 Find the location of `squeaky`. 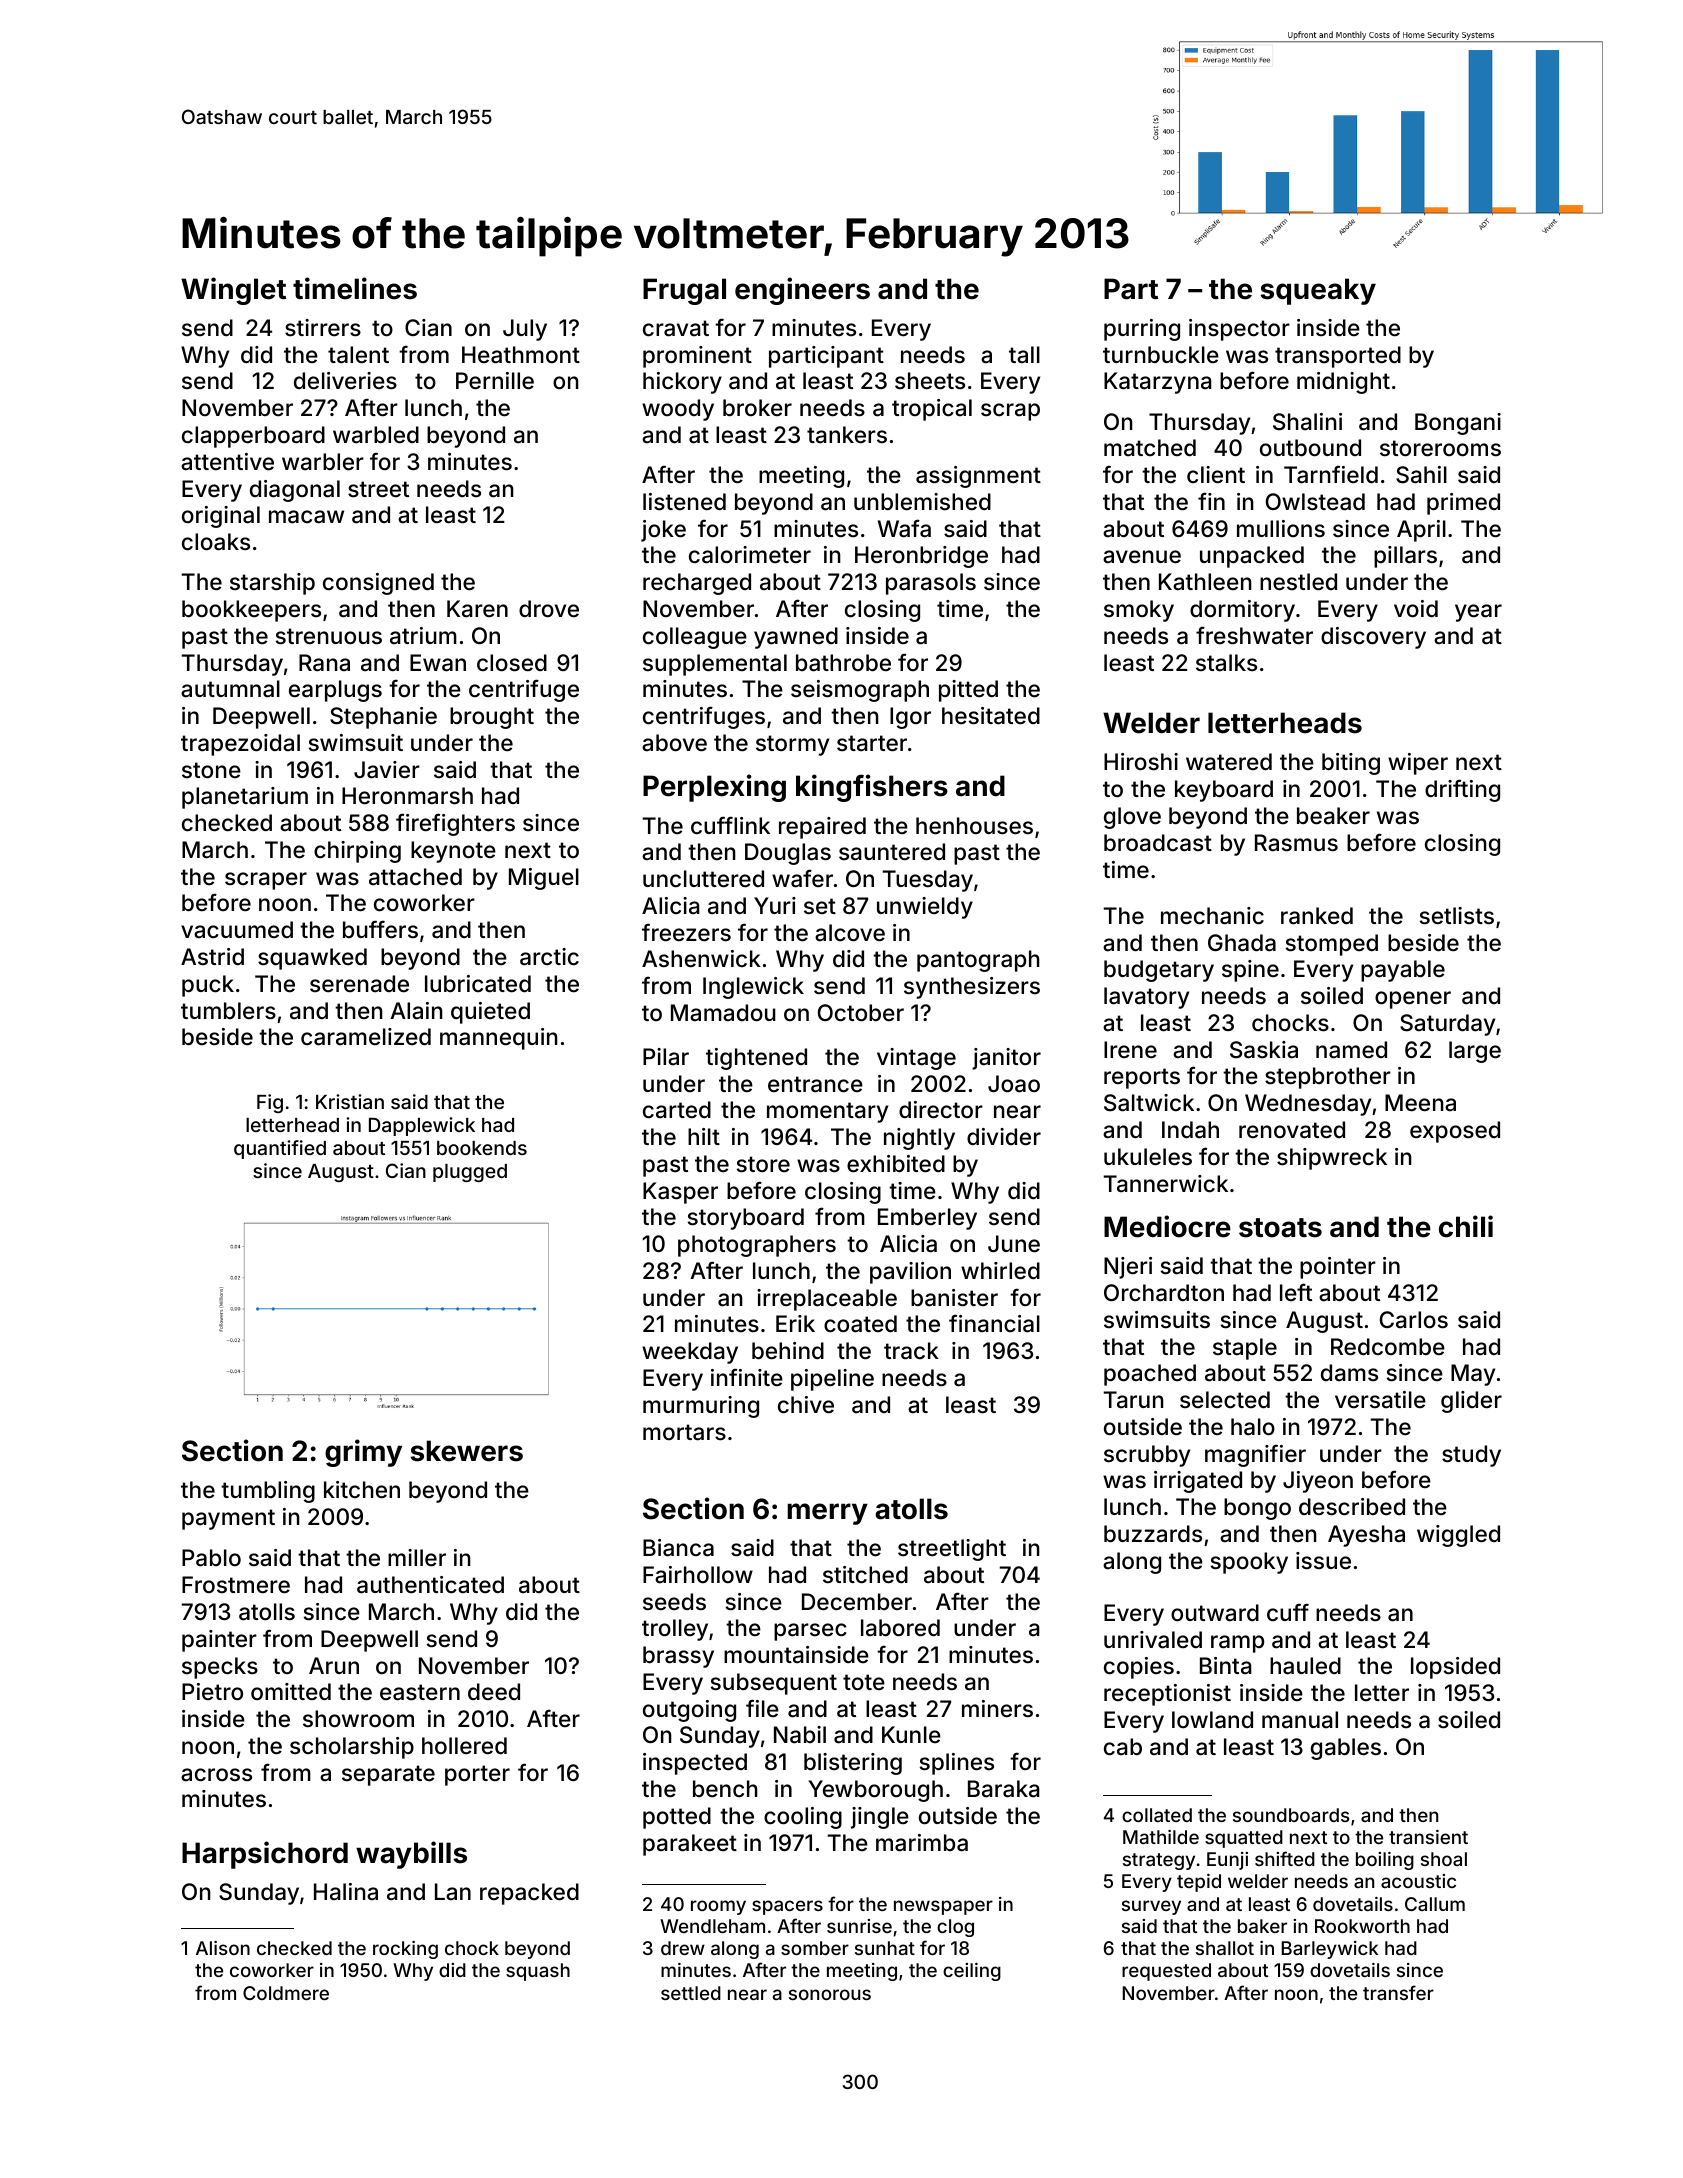

squeaky is located at coordinates (1318, 291).
